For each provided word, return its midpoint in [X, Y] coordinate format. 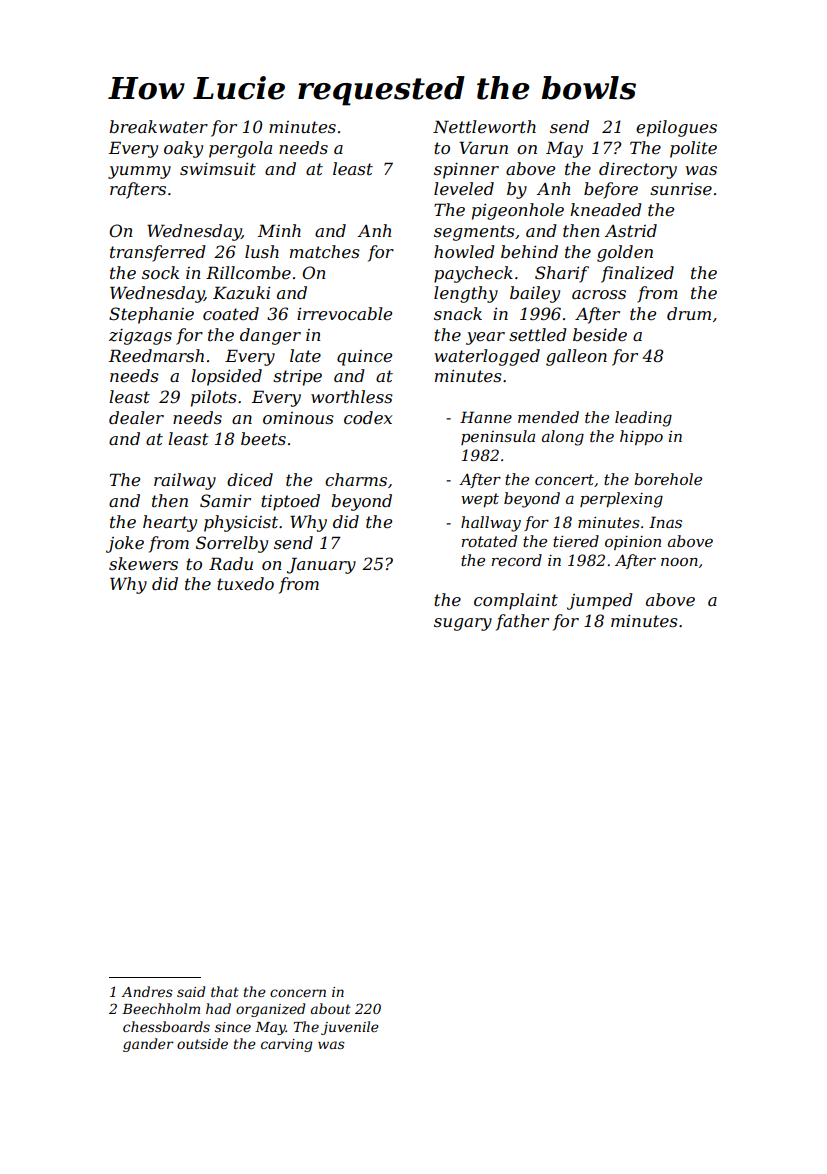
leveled [464, 188]
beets [263, 438]
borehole [668, 479]
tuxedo [245, 583]
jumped [600, 601]
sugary [463, 624]
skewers [143, 563]
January [321, 565]
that [225, 991]
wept [480, 500]
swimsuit [218, 169]
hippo [641, 437]
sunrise [681, 189]
